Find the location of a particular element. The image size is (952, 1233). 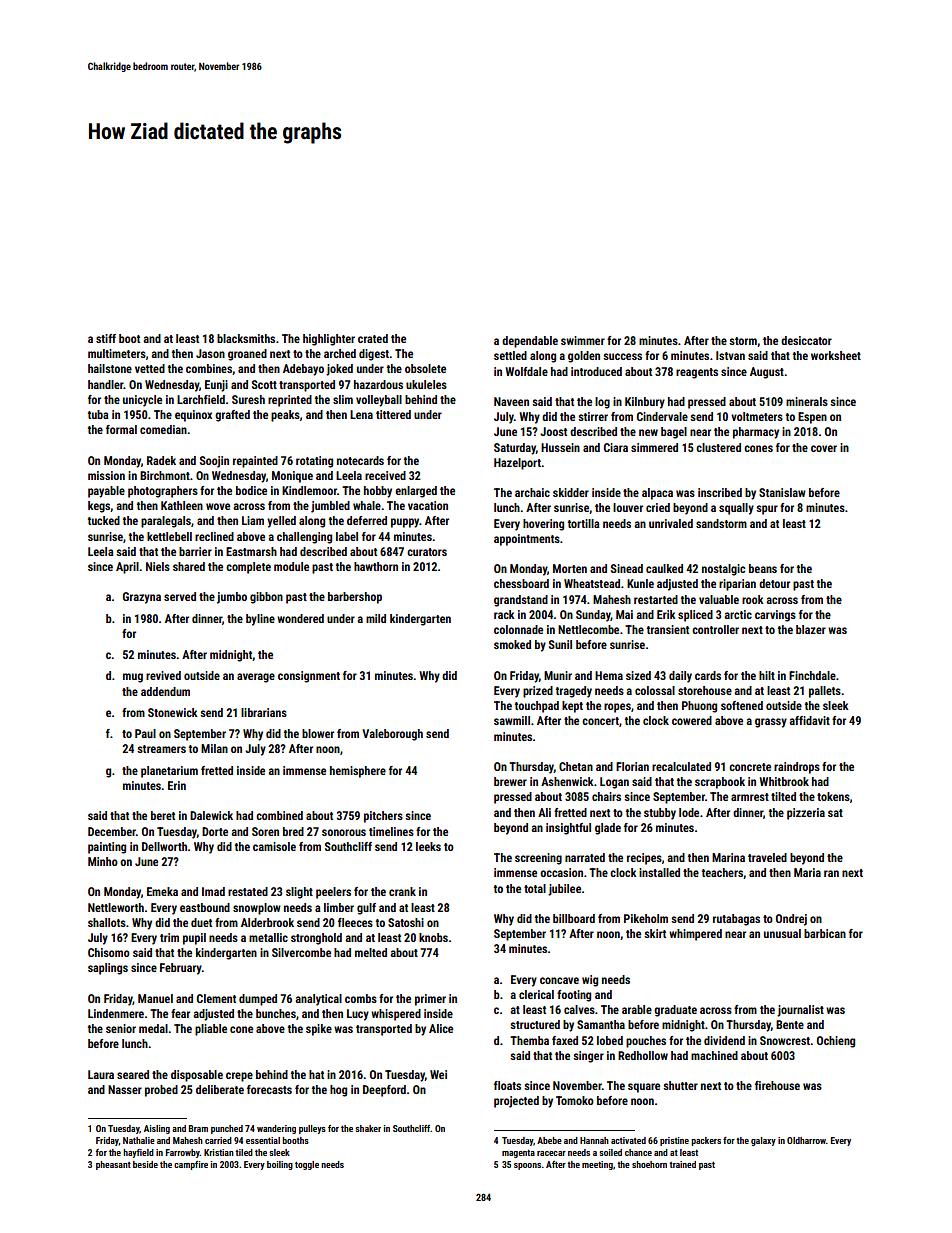

primer is located at coordinates (430, 1000).
